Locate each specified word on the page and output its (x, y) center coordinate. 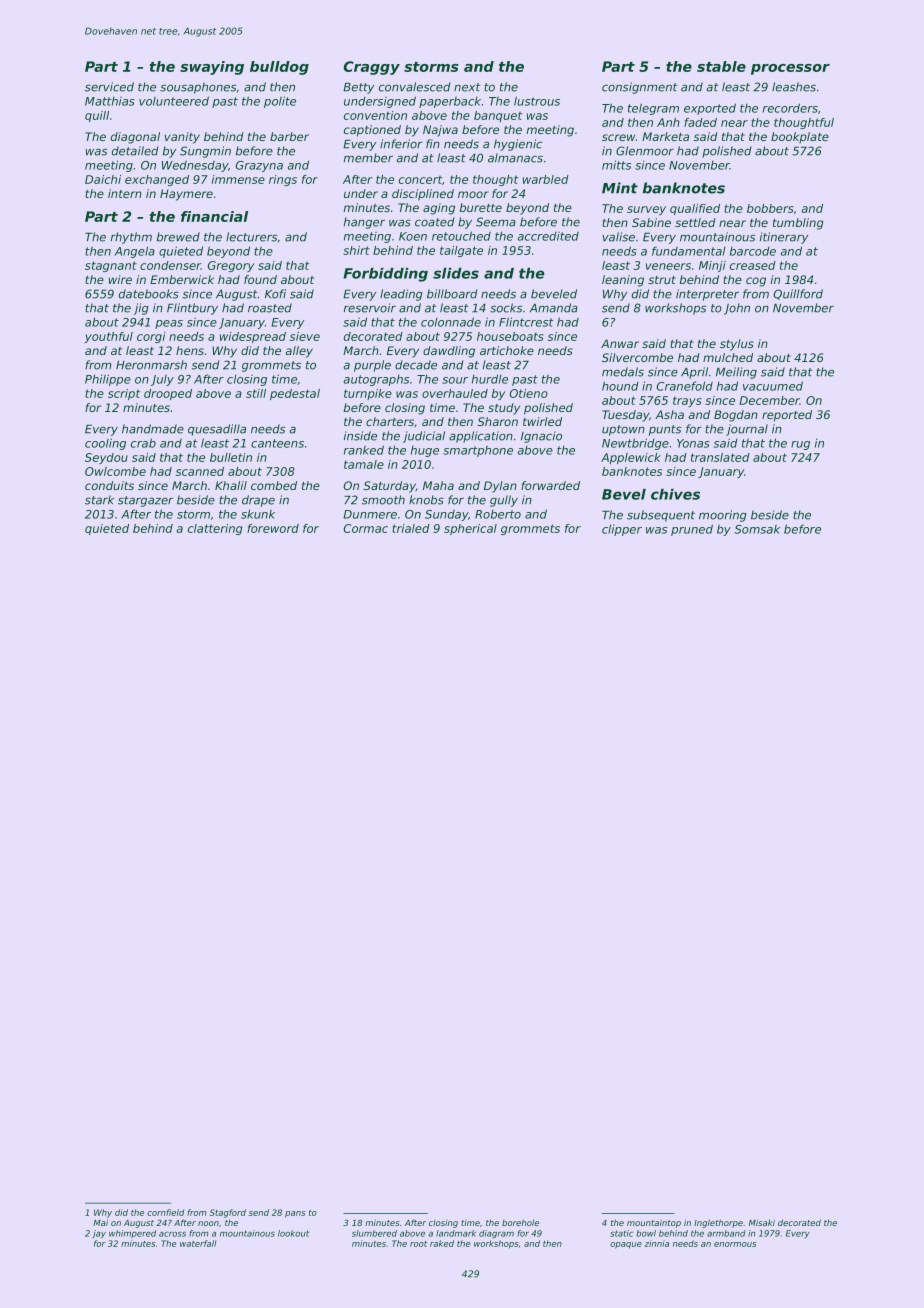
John (737, 309)
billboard (452, 294)
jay (99, 1234)
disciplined (423, 195)
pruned (692, 530)
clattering (215, 529)
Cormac (366, 528)
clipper (622, 530)
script (124, 394)
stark (99, 500)
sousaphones (198, 88)
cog (756, 282)
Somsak (757, 529)
